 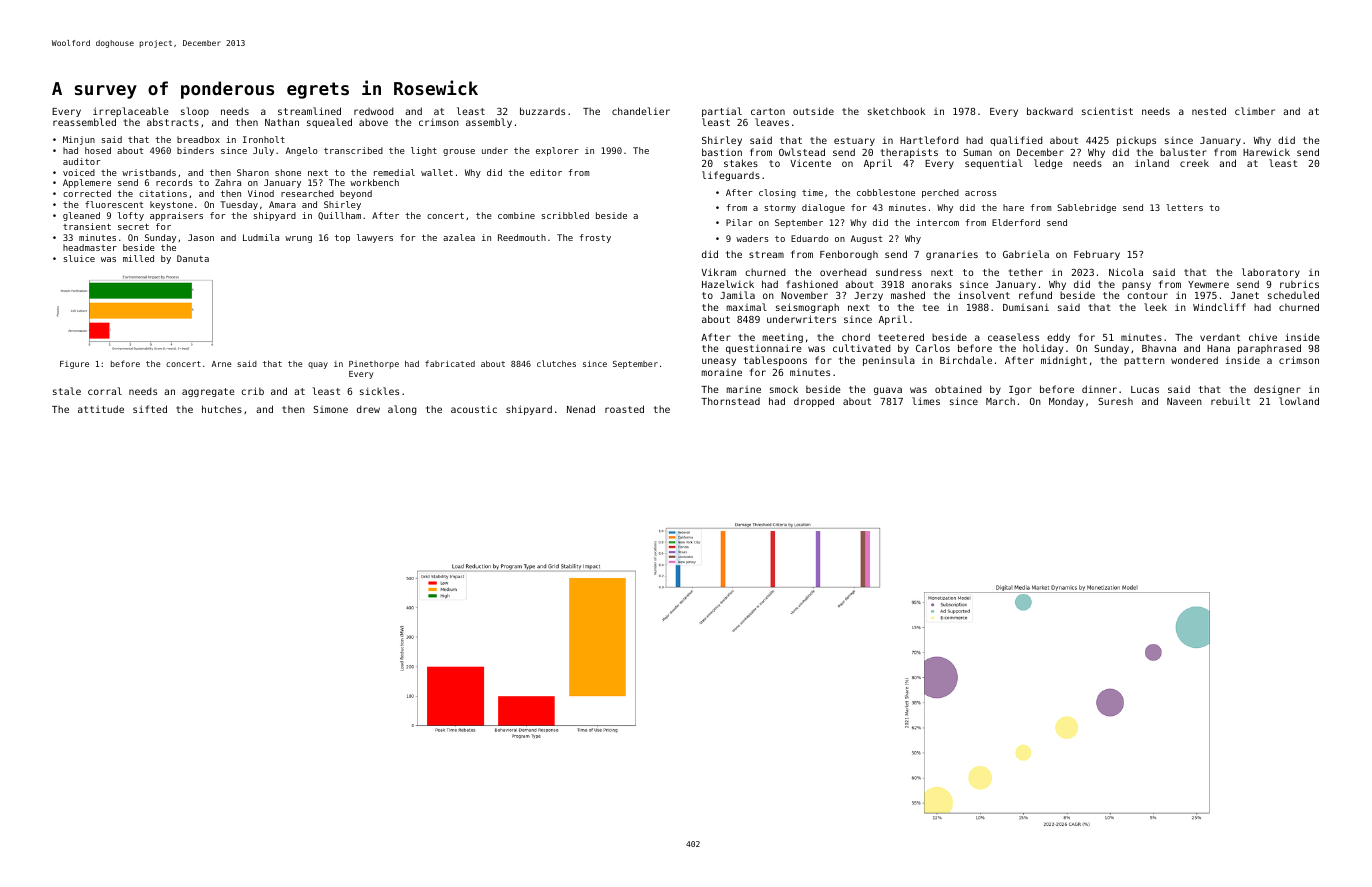 I want to click on bastion, so click(x=722, y=152).
